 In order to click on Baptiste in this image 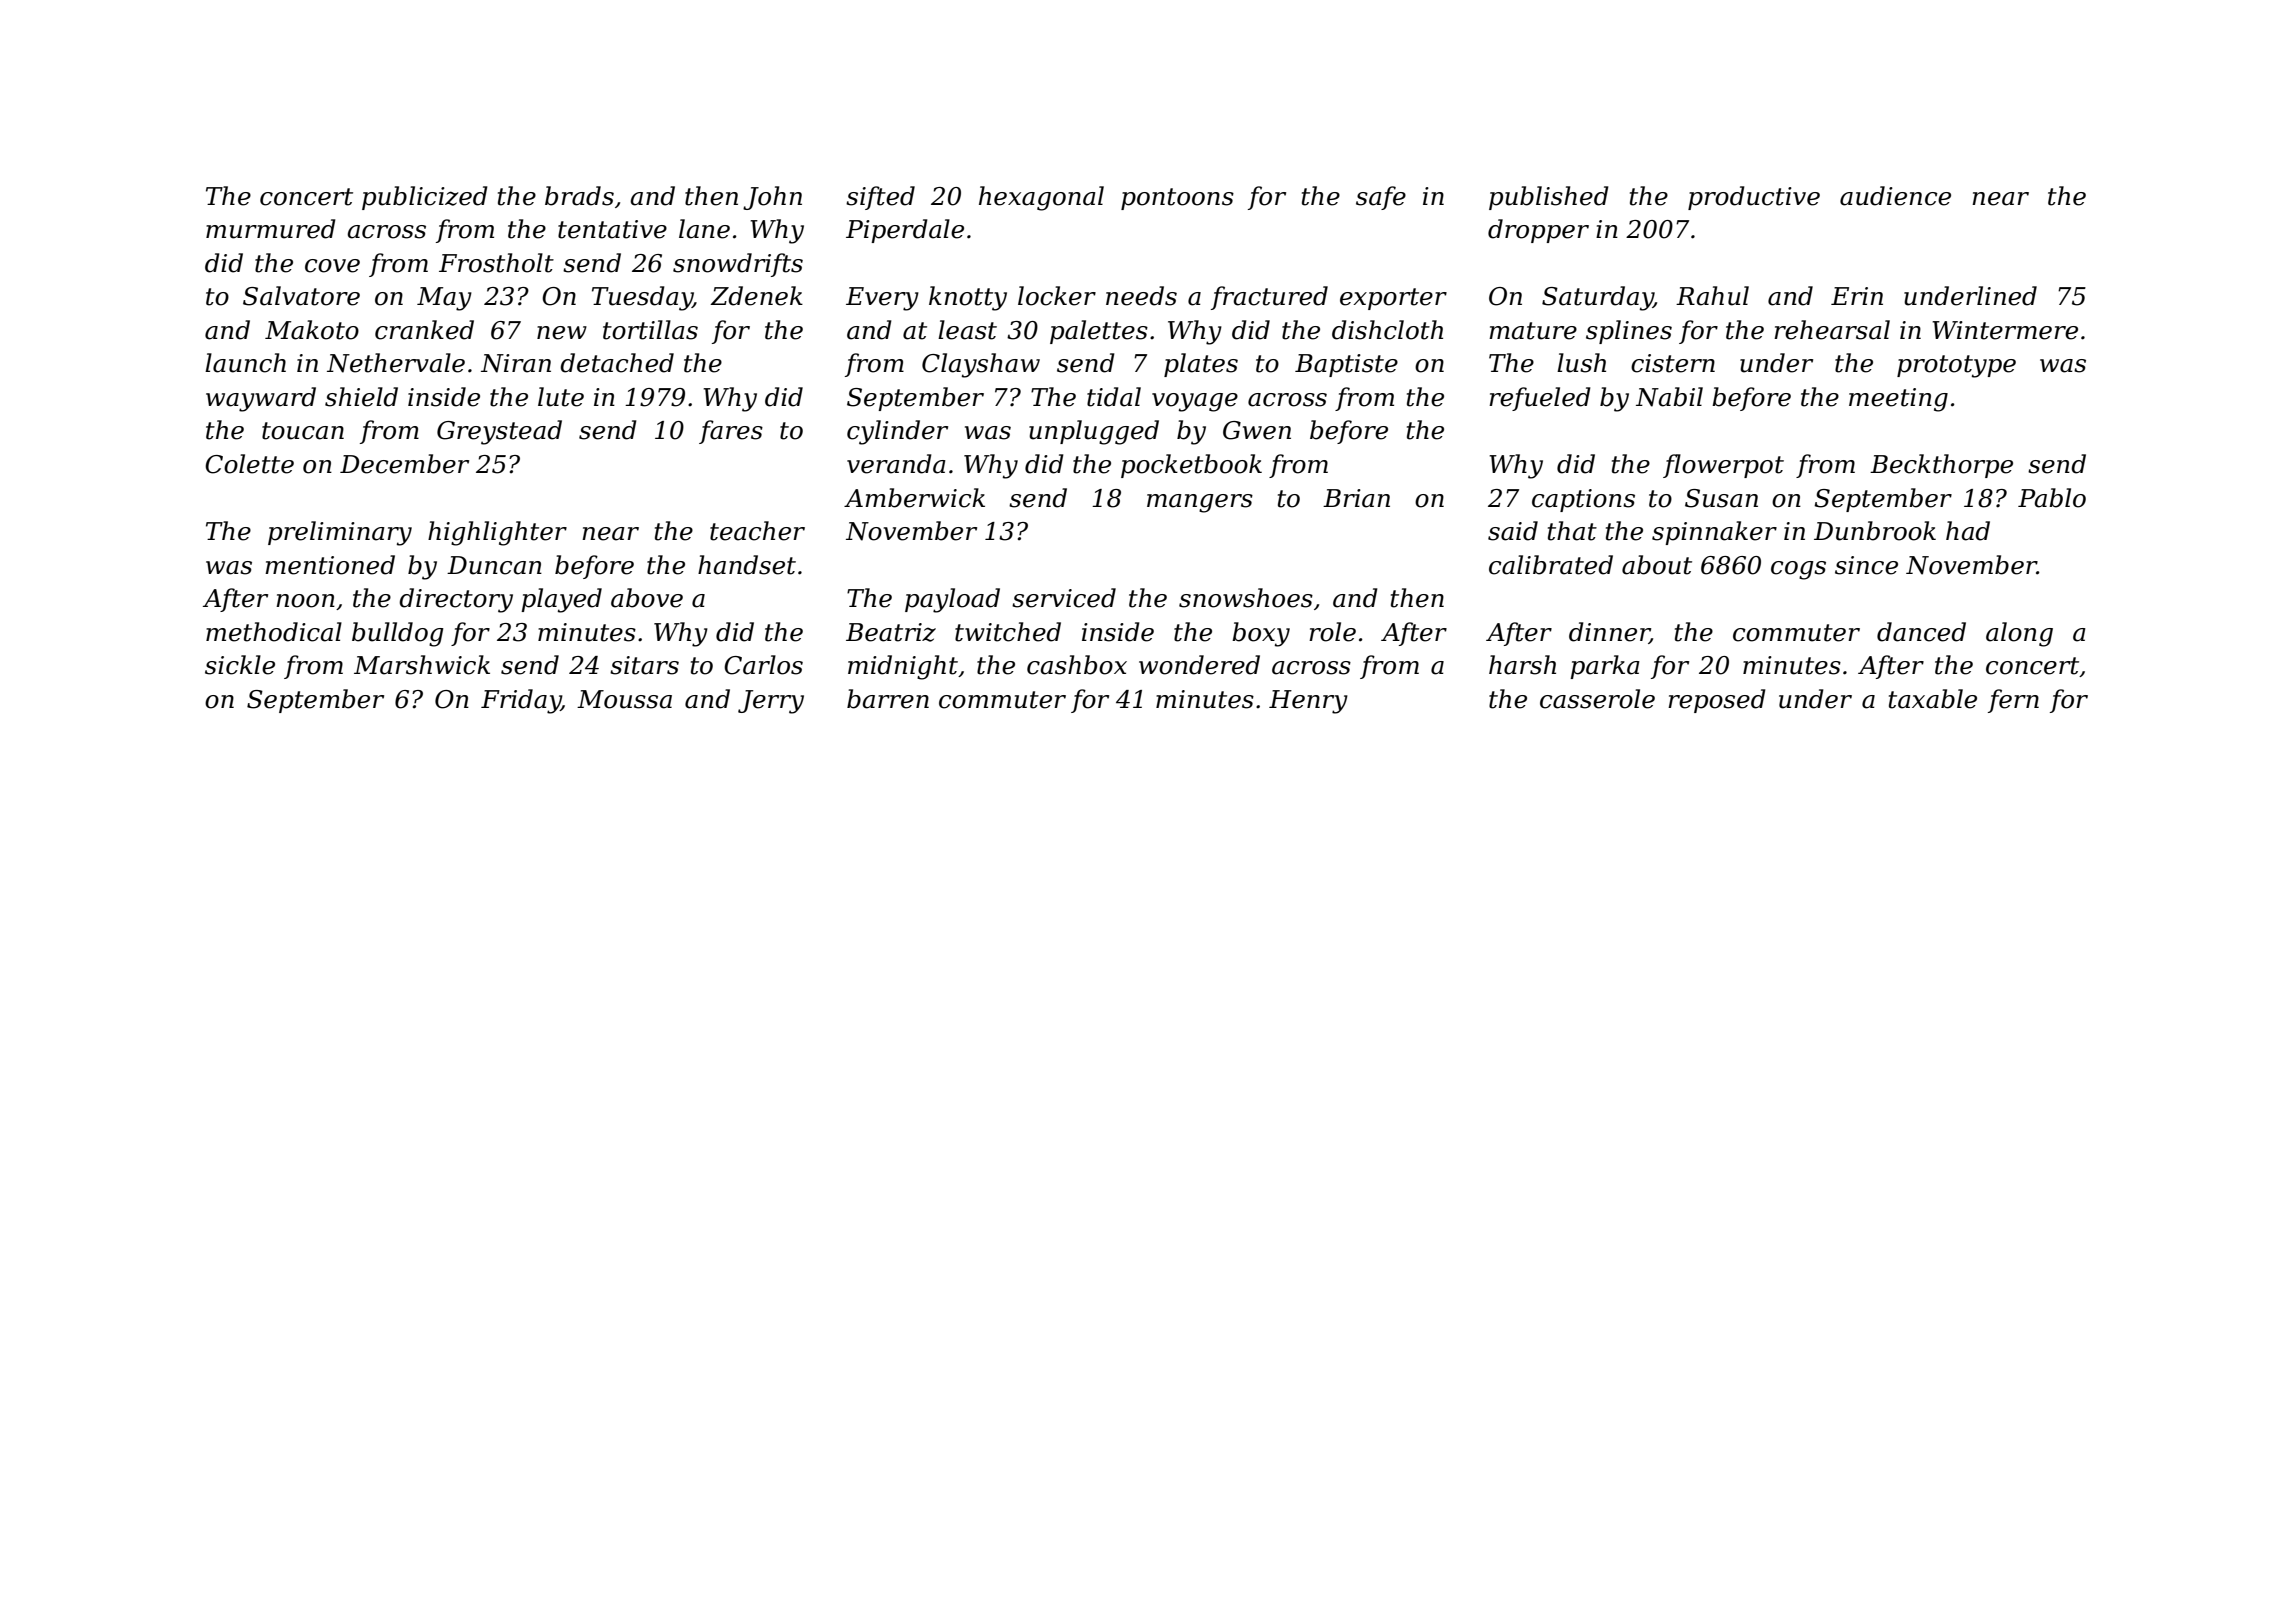, I will do `click(1346, 365)`.
